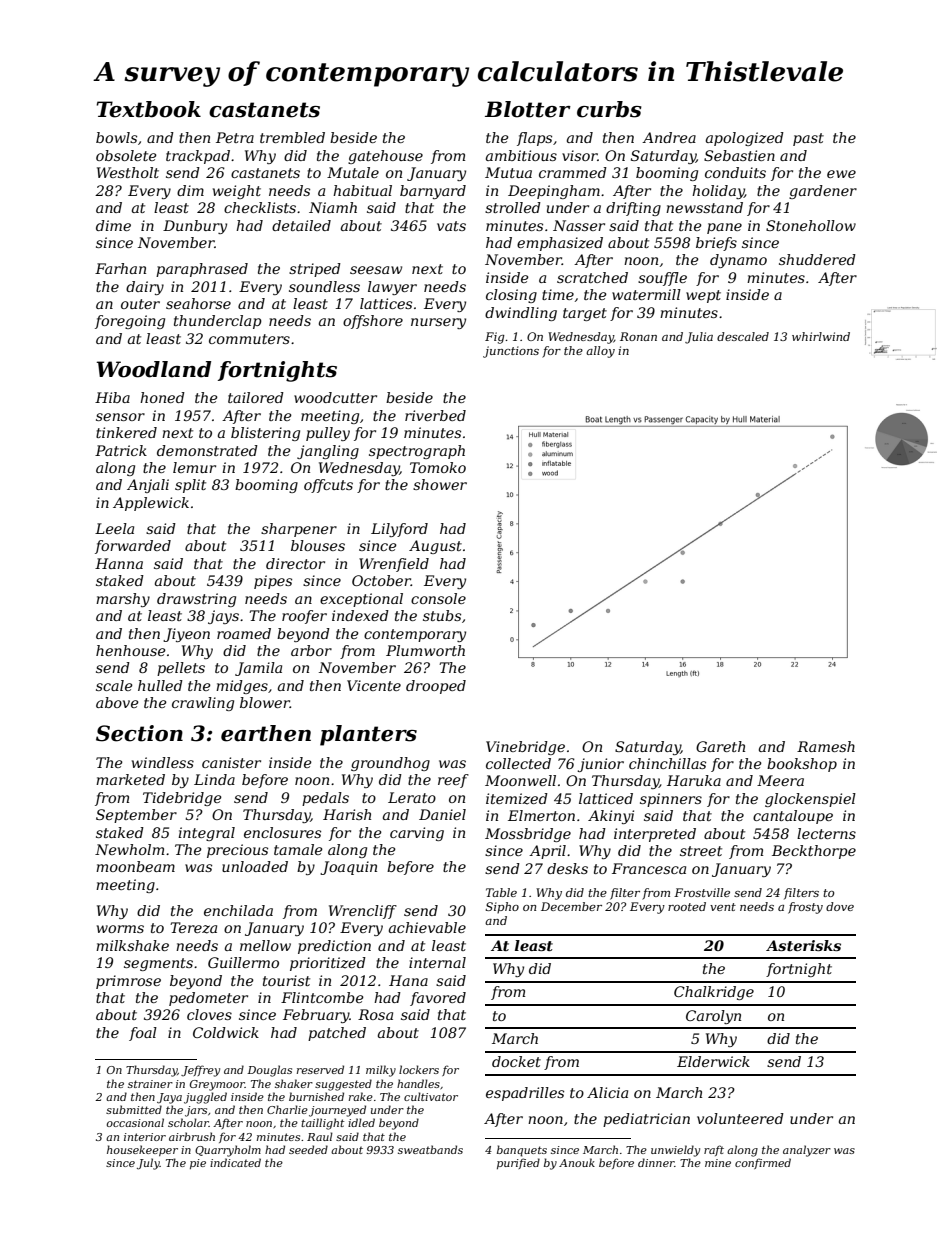 The width and height of the page is (952, 1233). Describe the element at coordinates (840, 906) in the page. I see `dove` at that location.
